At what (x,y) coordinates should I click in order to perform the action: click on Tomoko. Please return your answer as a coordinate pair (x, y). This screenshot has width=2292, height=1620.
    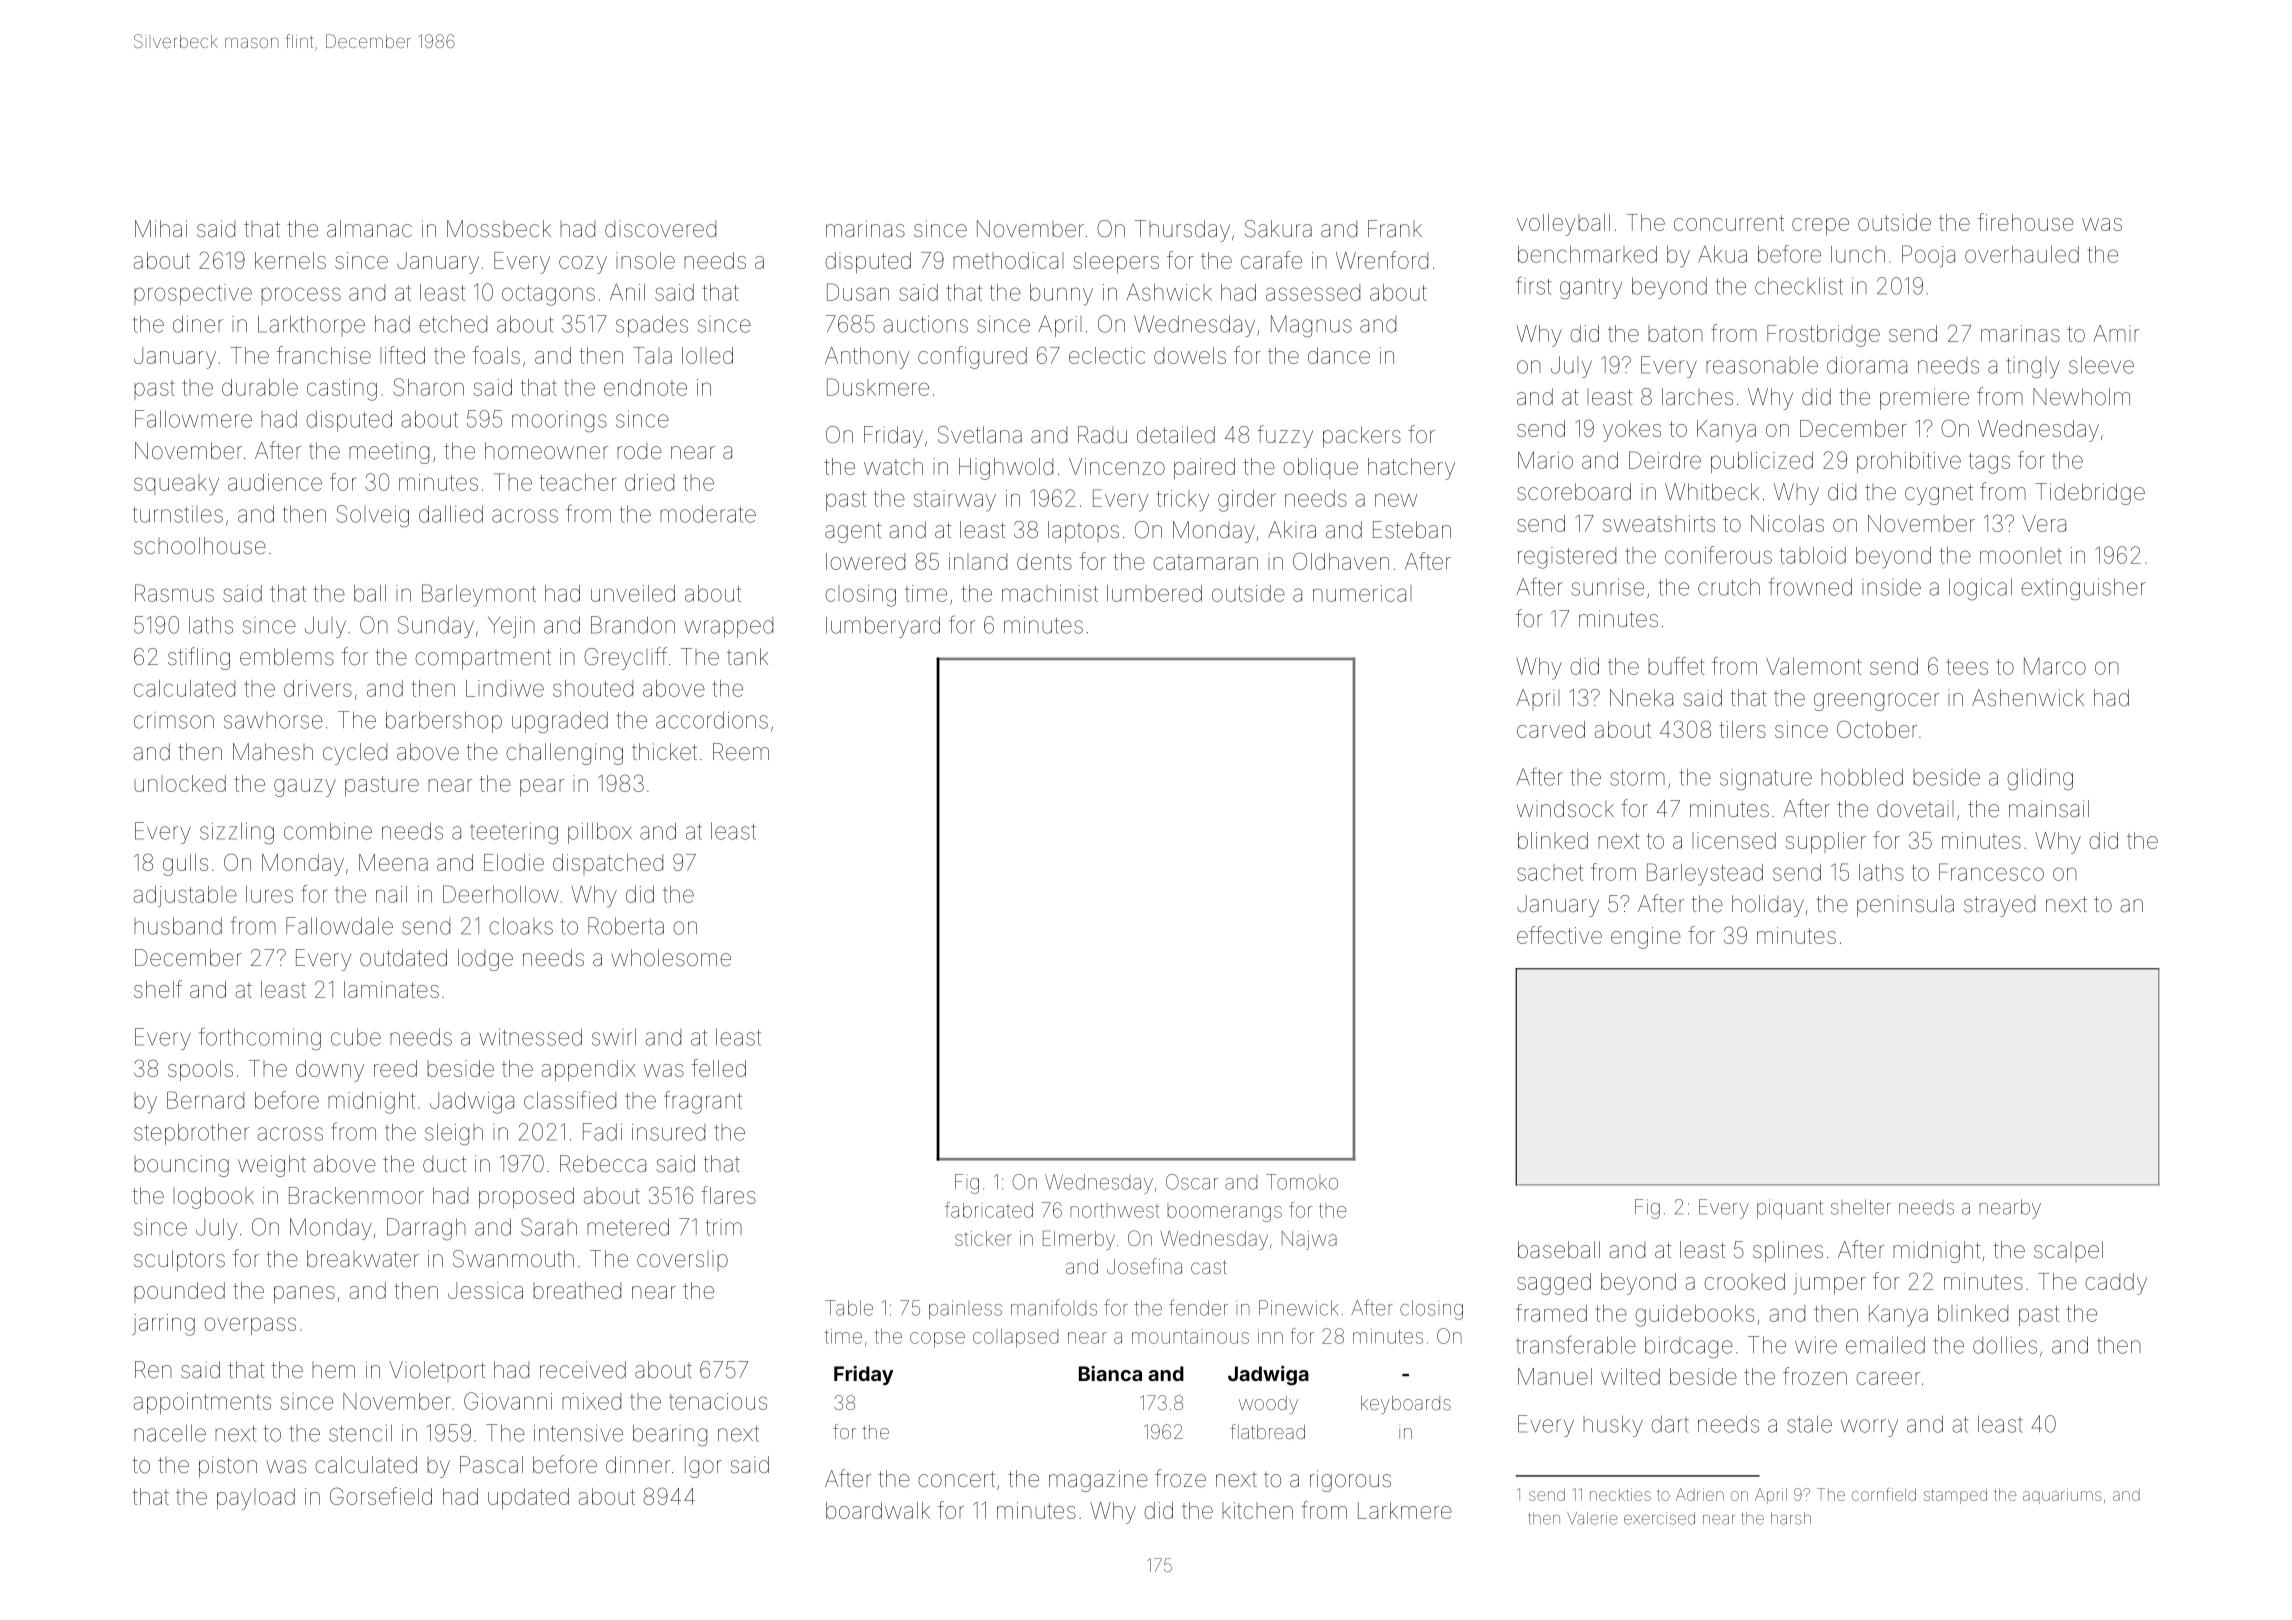
    Looking at the image, I should click on (1302, 1182).
